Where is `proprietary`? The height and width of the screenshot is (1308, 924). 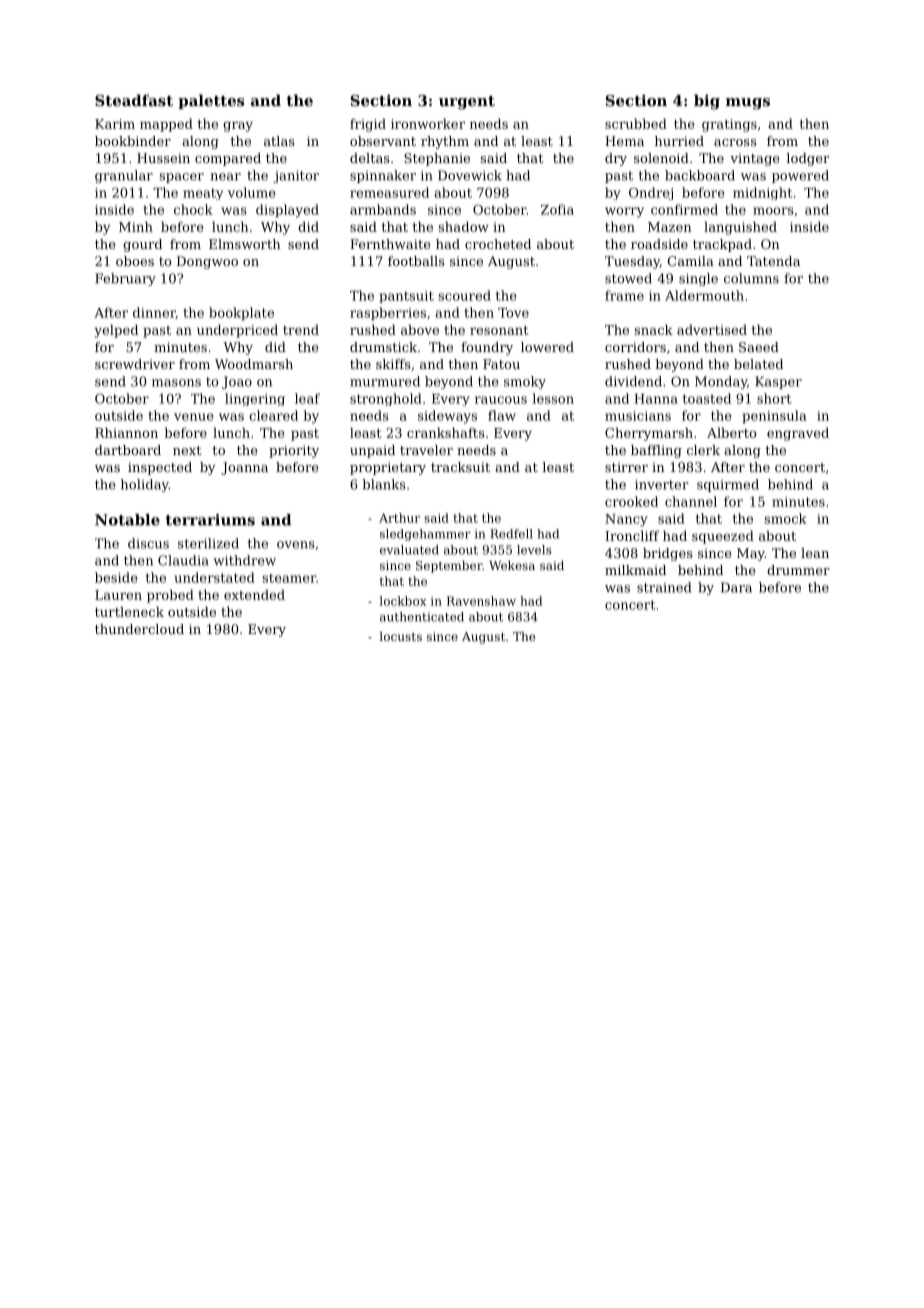 proprietary is located at coordinates (388, 468).
